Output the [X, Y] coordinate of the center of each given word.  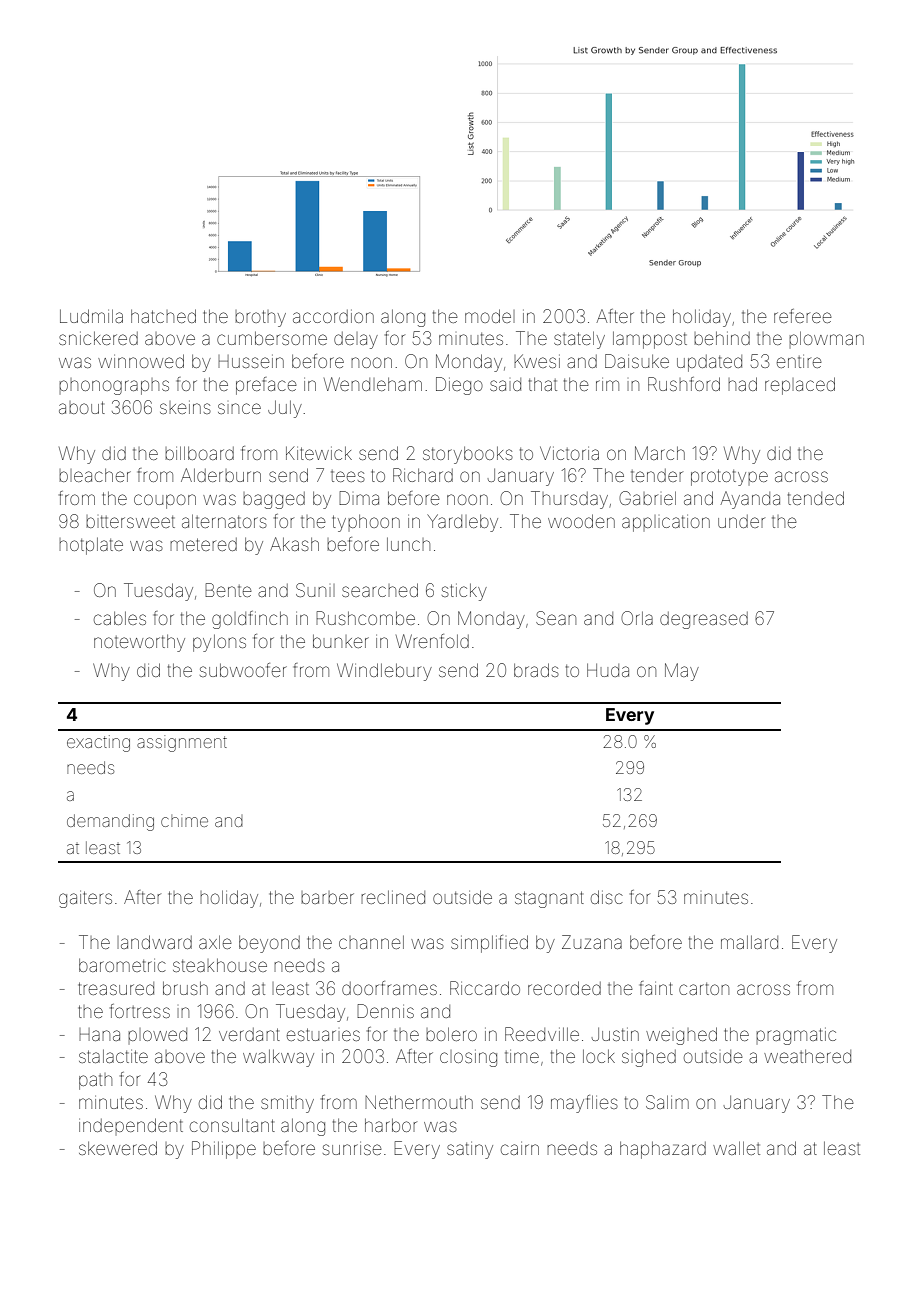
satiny [470, 1150]
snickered [98, 338]
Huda [608, 670]
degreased [704, 620]
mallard [749, 942]
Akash [294, 544]
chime [184, 820]
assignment [182, 743]
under [741, 521]
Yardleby [462, 523]
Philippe [224, 1150]
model [488, 316]
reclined [393, 897]
